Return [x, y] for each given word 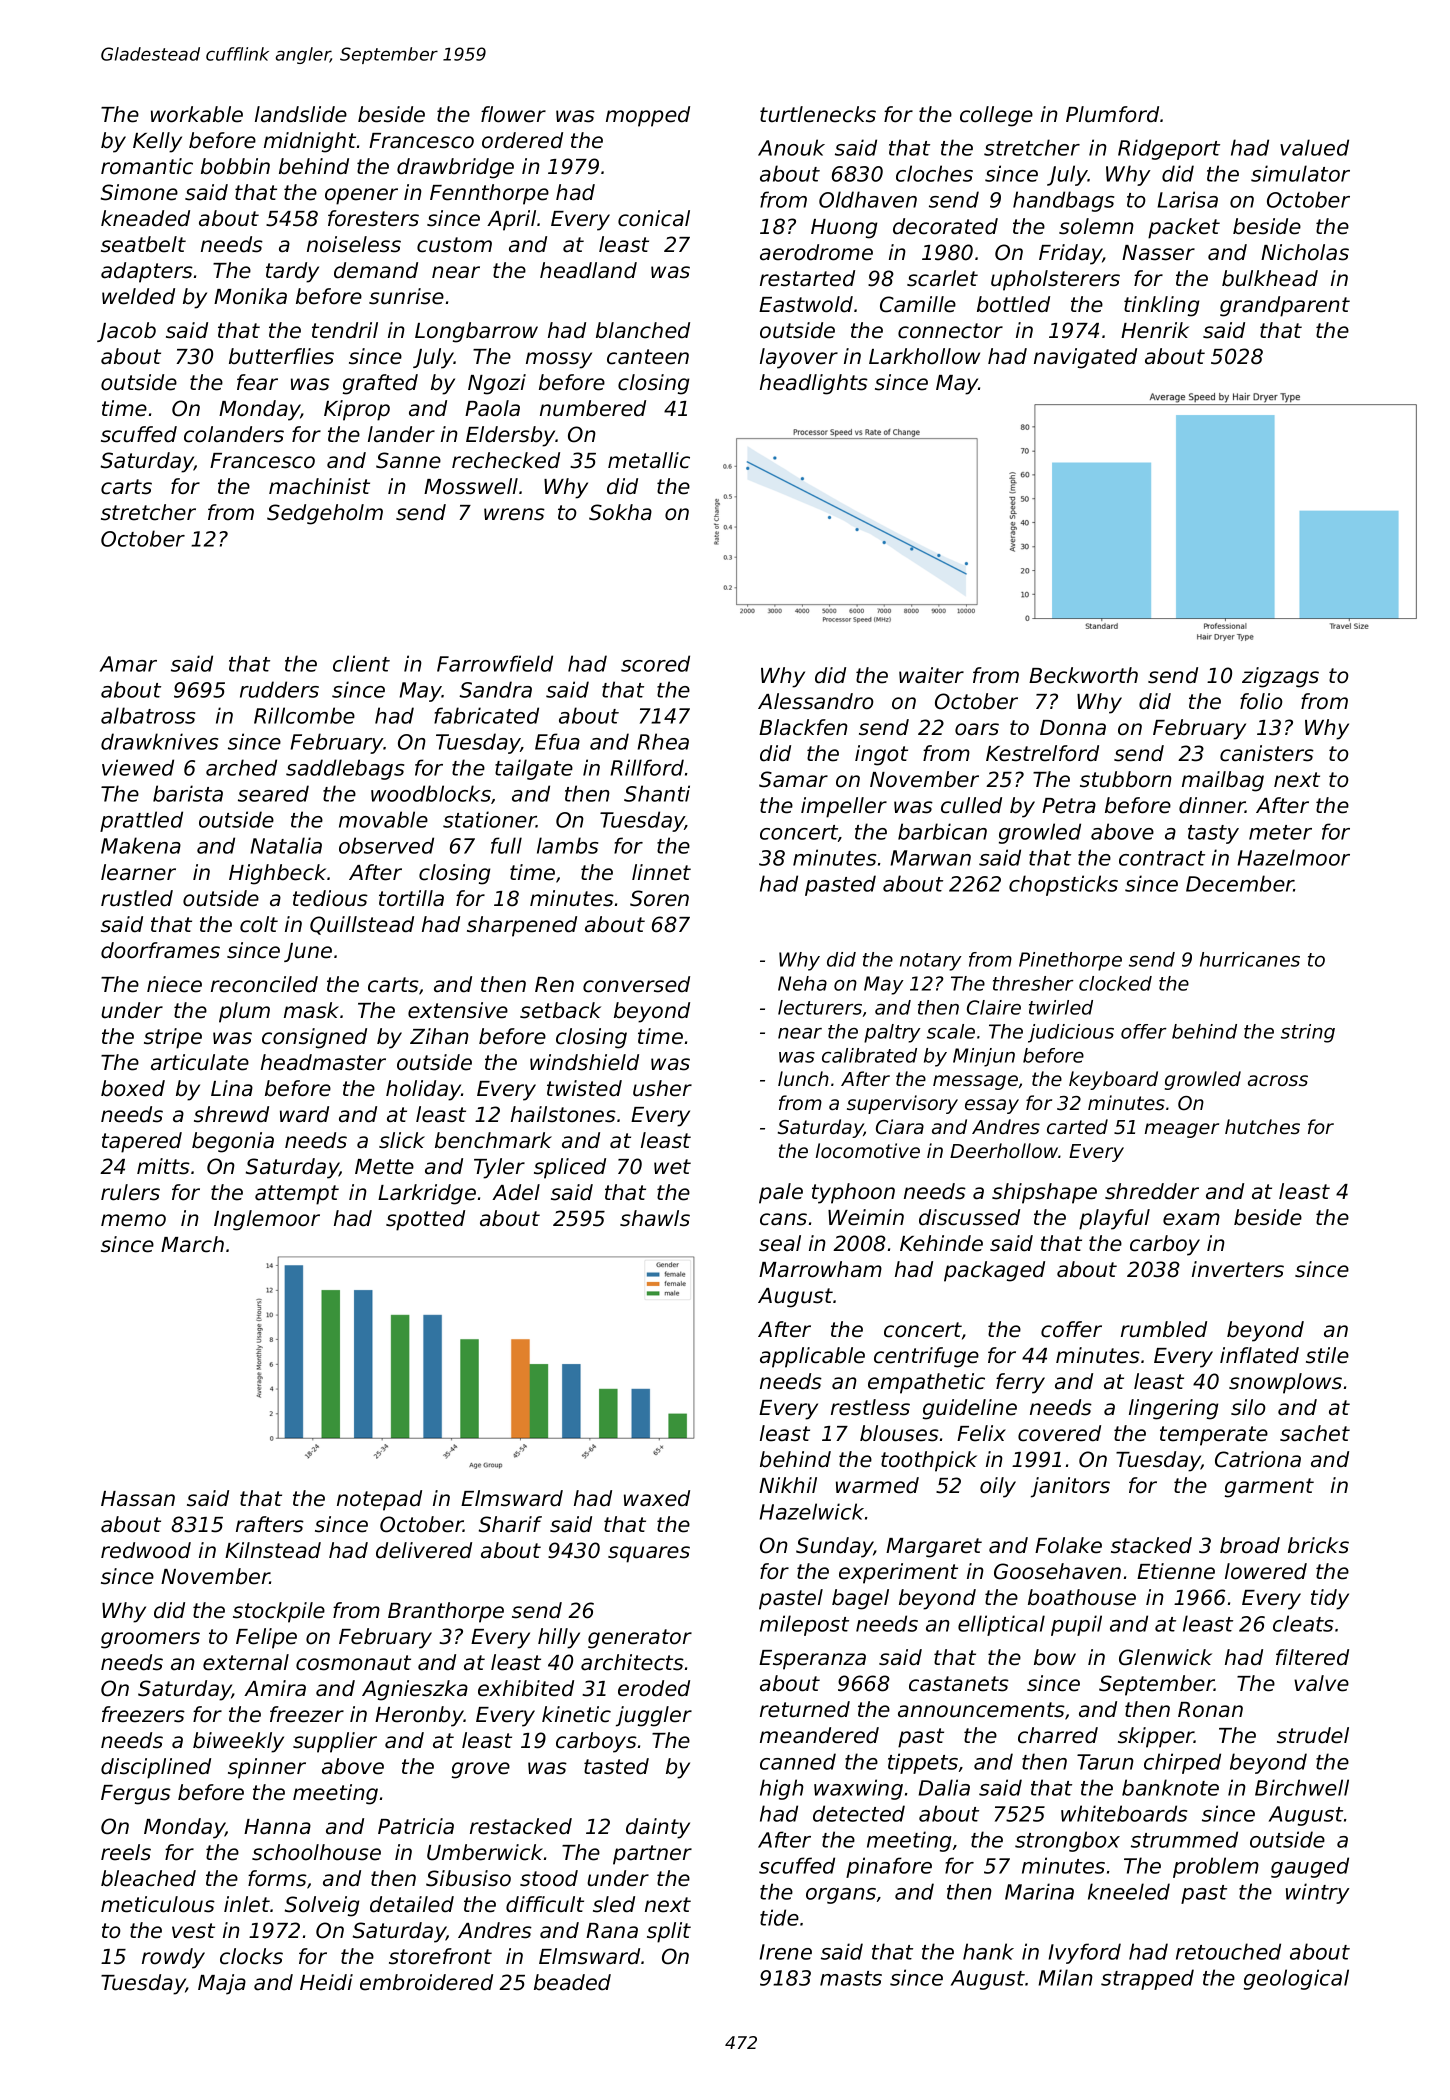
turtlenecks [818, 114]
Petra [1069, 806]
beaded [572, 1982]
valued [1314, 147]
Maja [222, 1984]
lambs [567, 845]
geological [1296, 1979]
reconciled [264, 984]
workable [197, 114]
